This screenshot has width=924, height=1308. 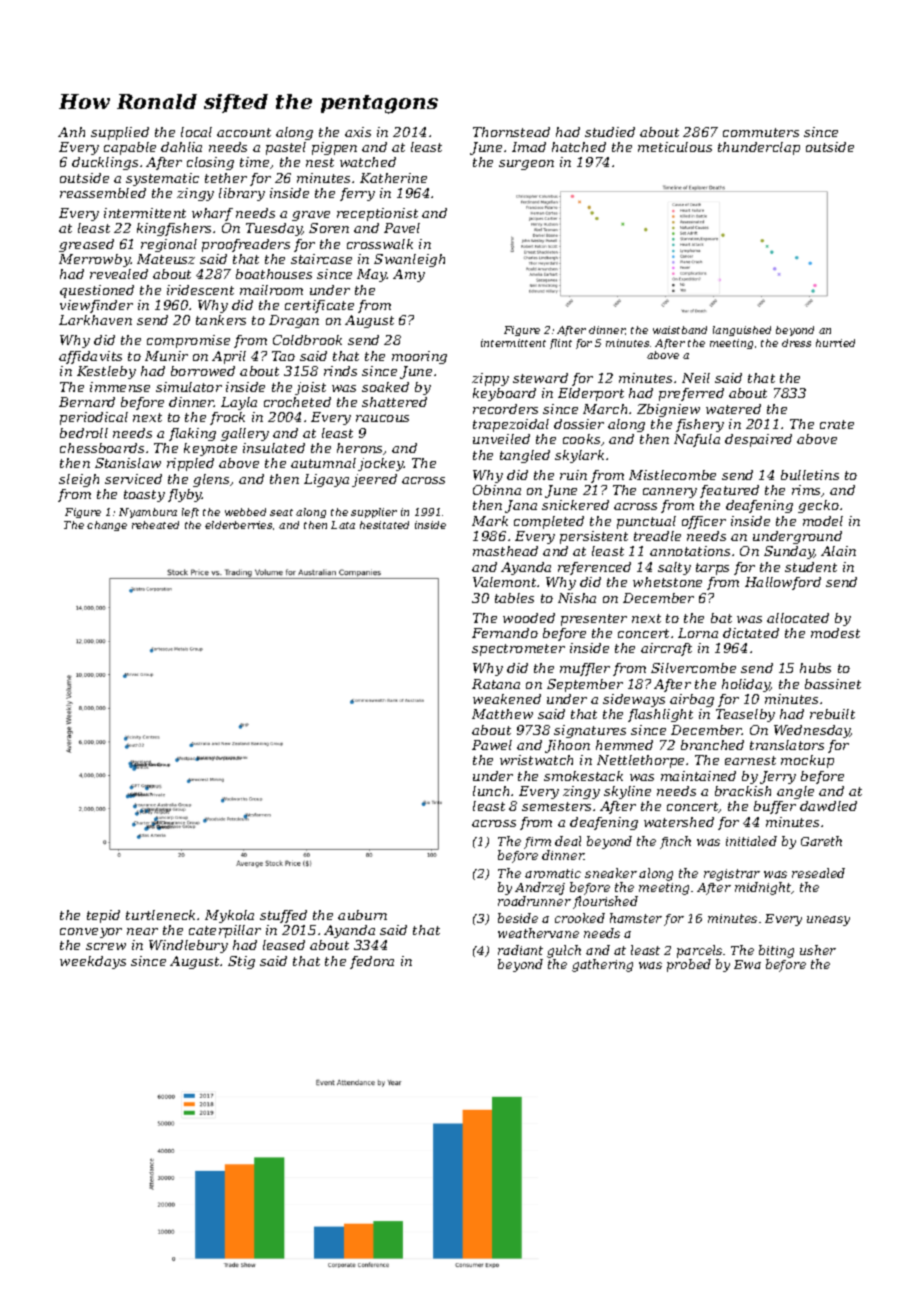 I want to click on tepid, so click(x=103, y=916).
